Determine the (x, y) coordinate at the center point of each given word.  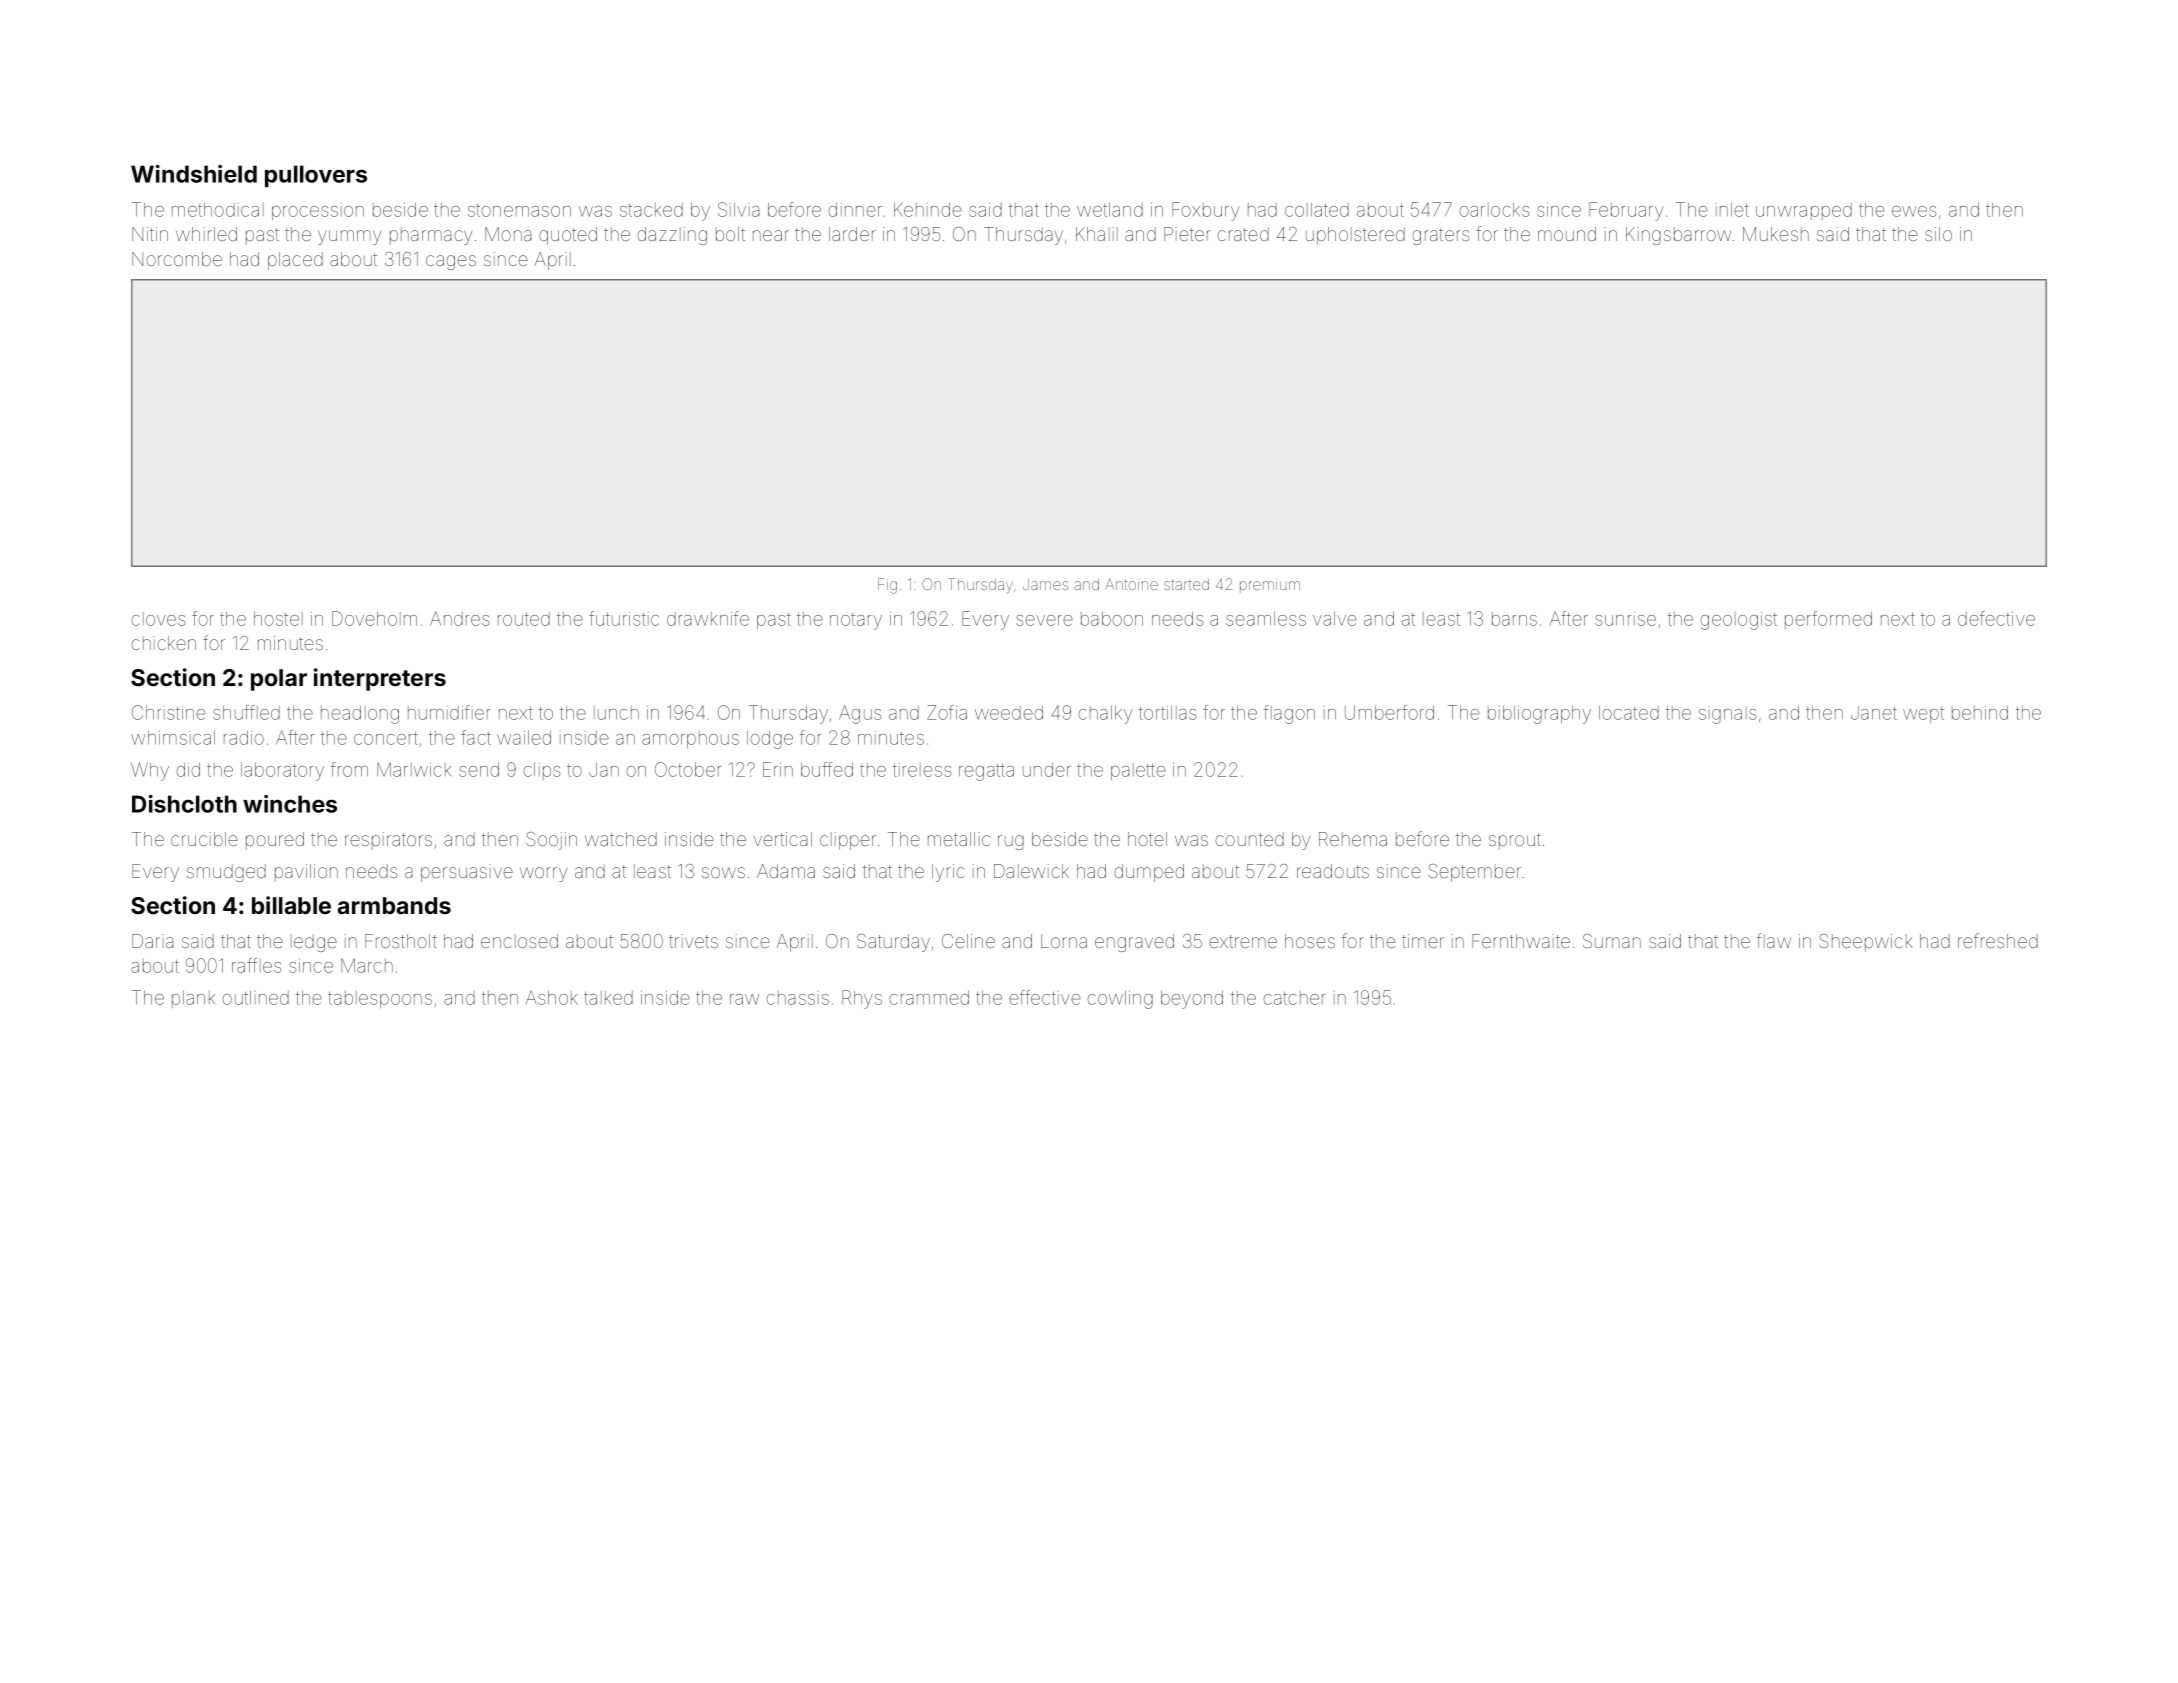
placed (295, 261)
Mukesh (1776, 234)
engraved (1134, 943)
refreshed (1998, 940)
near (771, 235)
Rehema (1353, 839)
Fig (887, 586)
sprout (1515, 841)
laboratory (282, 772)
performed (1828, 620)
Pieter (1187, 234)
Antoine (1131, 584)
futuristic (624, 618)
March (367, 965)
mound (1567, 234)
